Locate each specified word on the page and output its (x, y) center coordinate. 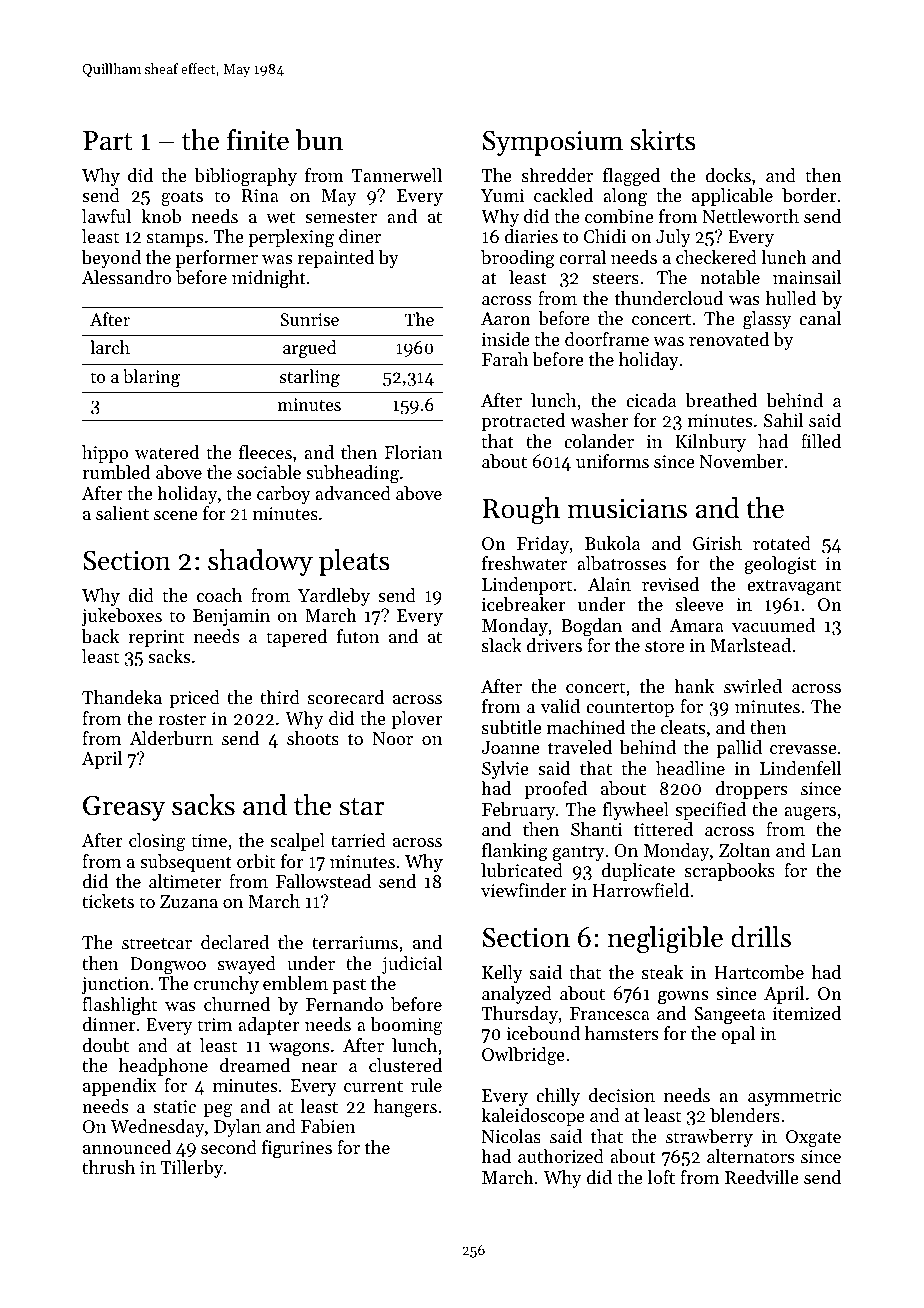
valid (560, 706)
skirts (663, 140)
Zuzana (189, 901)
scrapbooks (730, 872)
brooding (518, 259)
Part (108, 141)
